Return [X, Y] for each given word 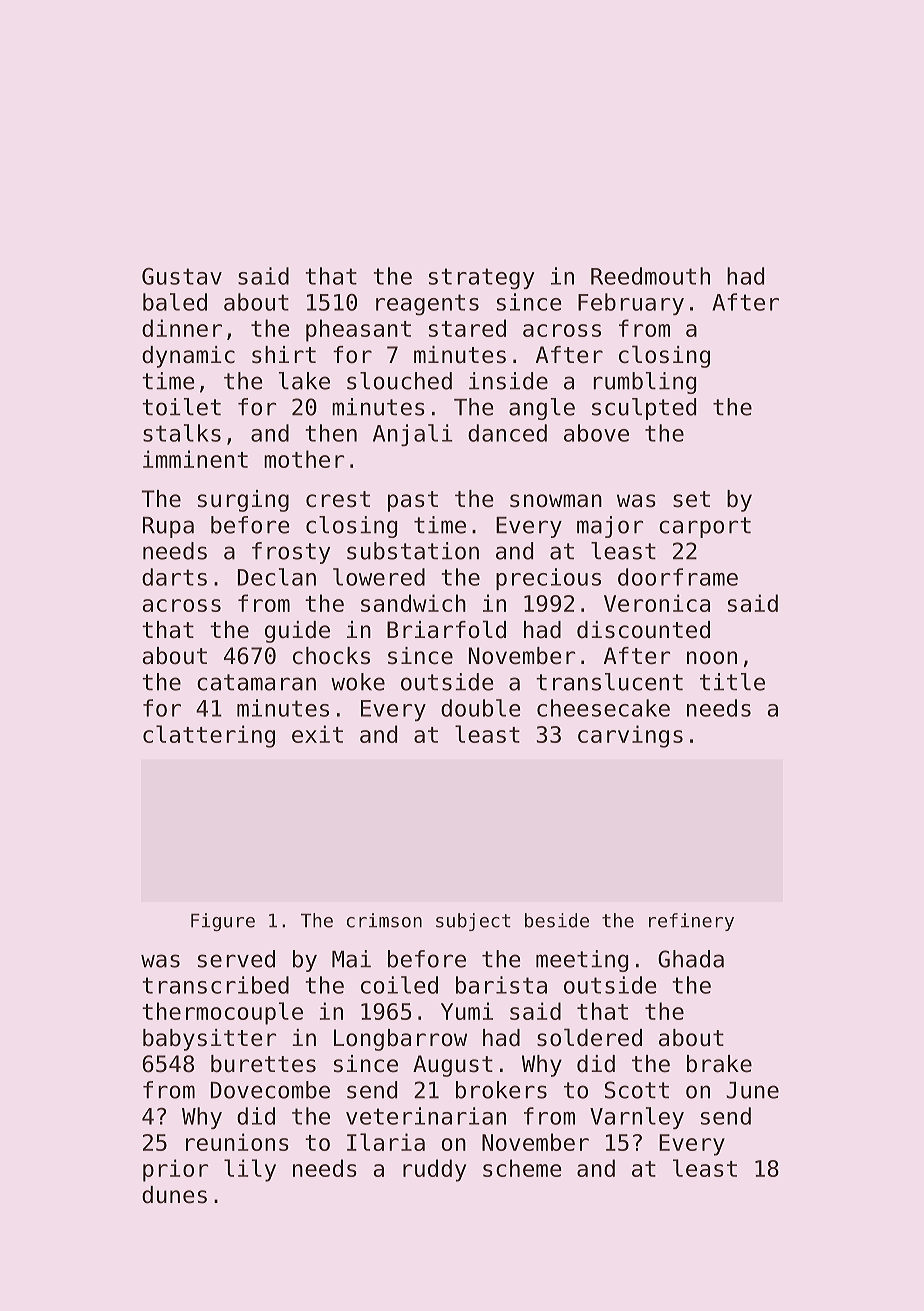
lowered [379, 577]
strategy [482, 279]
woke [358, 682]
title [732, 682]
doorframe [678, 577]
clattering [209, 736]
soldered [589, 1037]
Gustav [182, 276]
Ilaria [386, 1142]
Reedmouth [650, 276]
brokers [501, 1090]
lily [250, 1170]
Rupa [168, 527]
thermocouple [222, 1013]
